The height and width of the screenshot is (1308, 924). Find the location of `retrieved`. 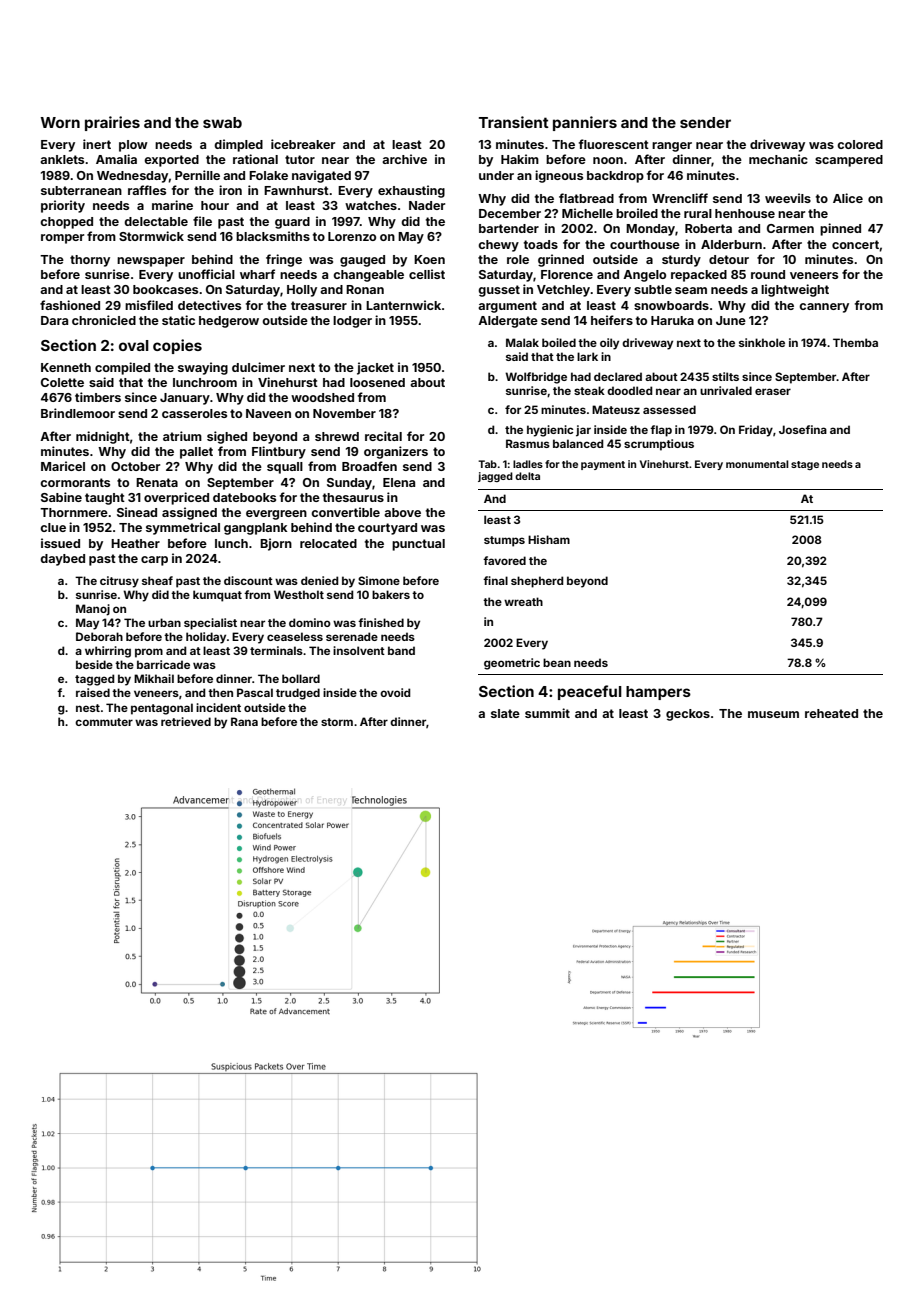

retrieved is located at coordinates (186, 721).
